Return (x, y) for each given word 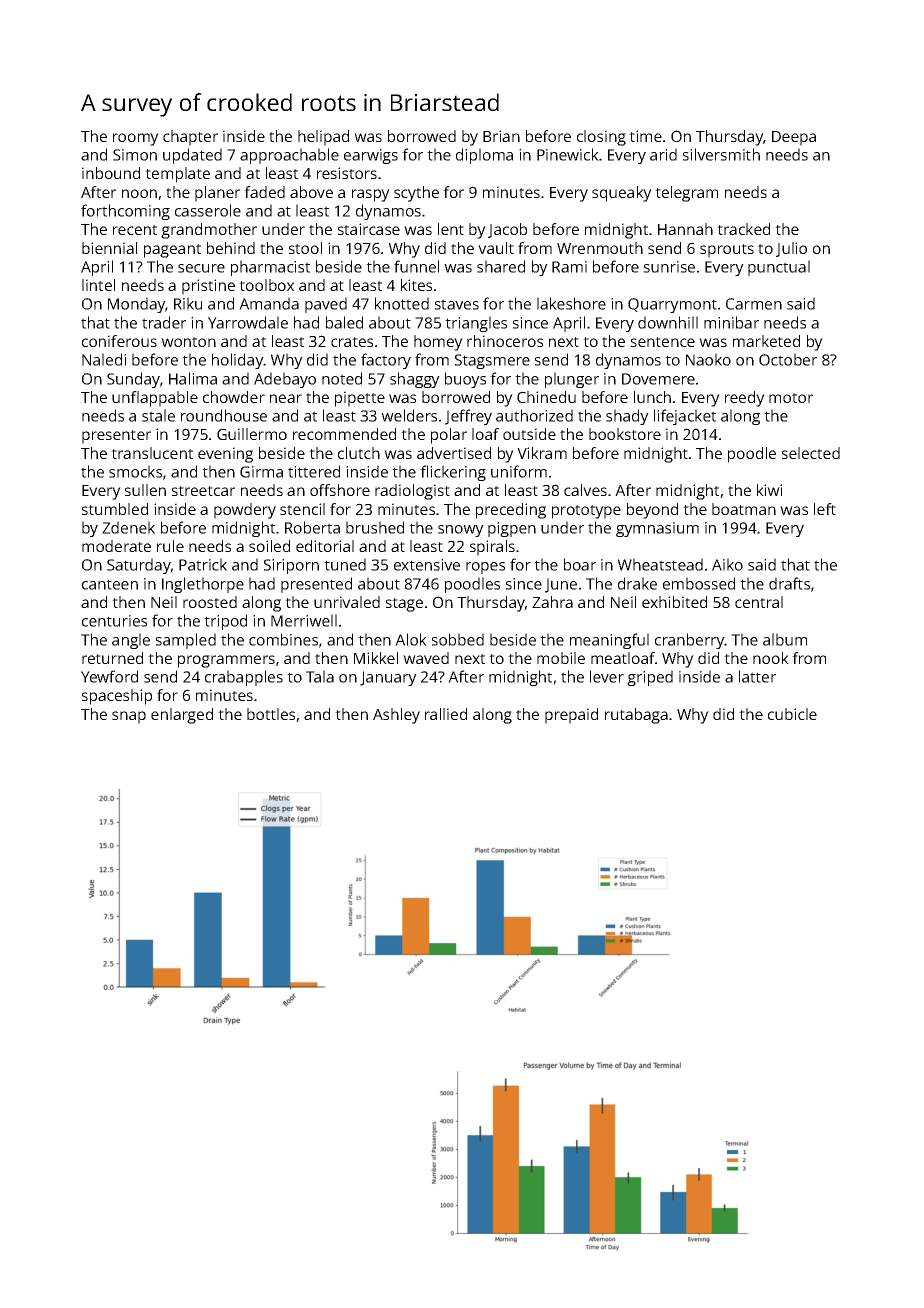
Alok (411, 639)
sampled (186, 641)
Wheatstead (660, 564)
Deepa (794, 138)
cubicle (792, 714)
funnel (416, 266)
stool (305, 248)
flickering (453, 473)
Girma (261, 472)
